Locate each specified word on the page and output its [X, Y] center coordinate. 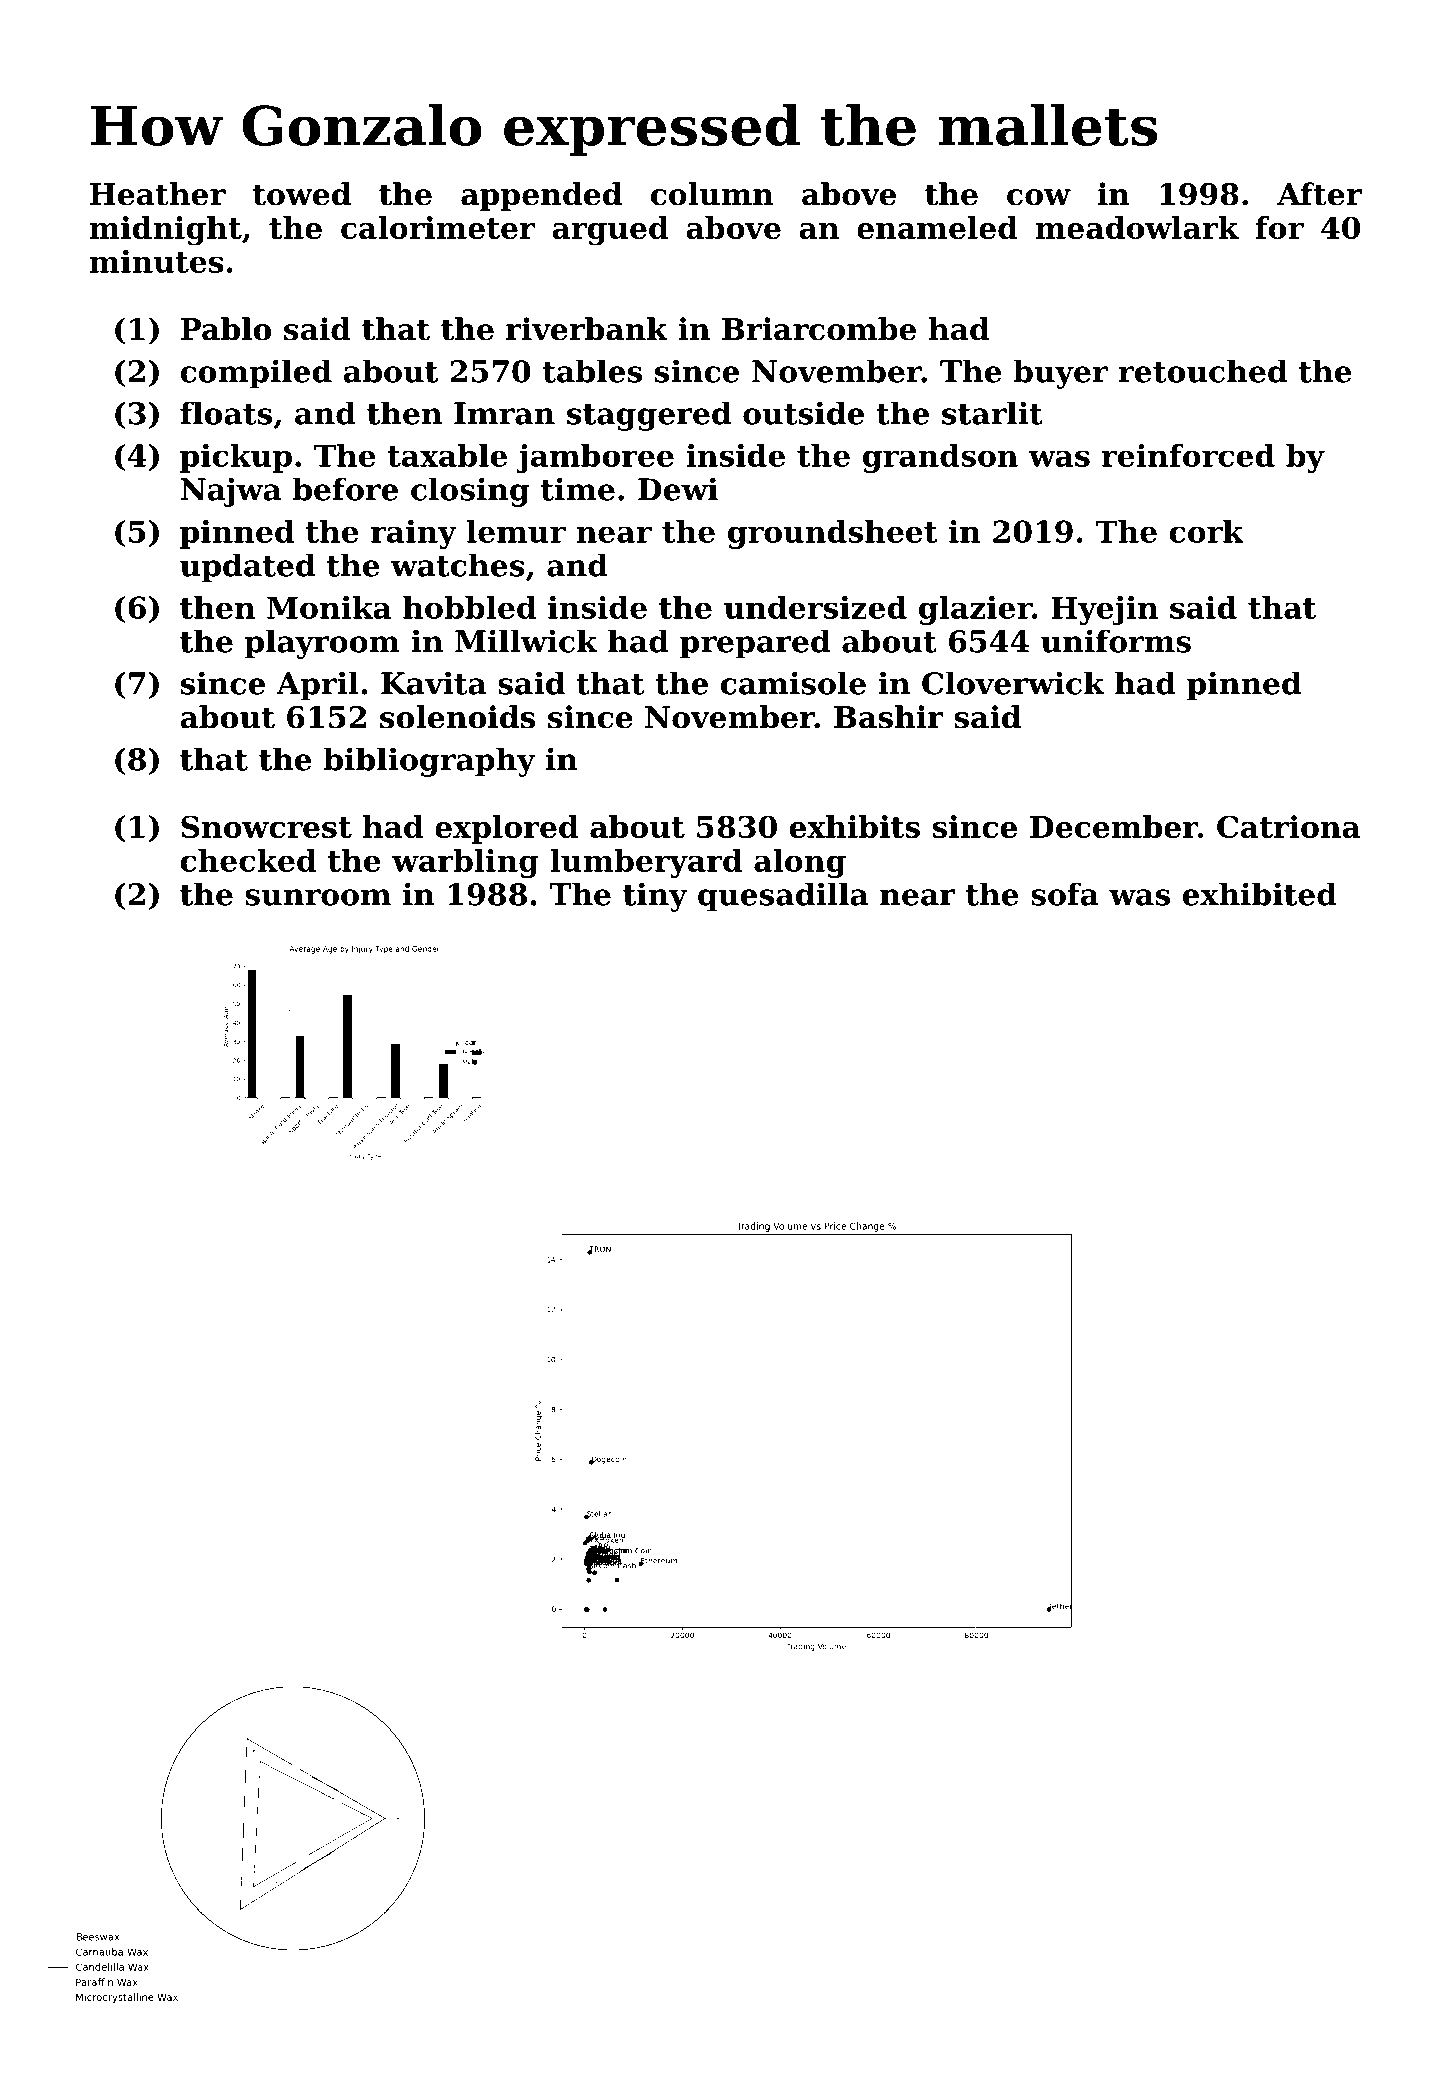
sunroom [318, 897]
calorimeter [438, 227]
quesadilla [783, 897]
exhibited [1259, 894]
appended [541, 196]
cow [1039, 197]
